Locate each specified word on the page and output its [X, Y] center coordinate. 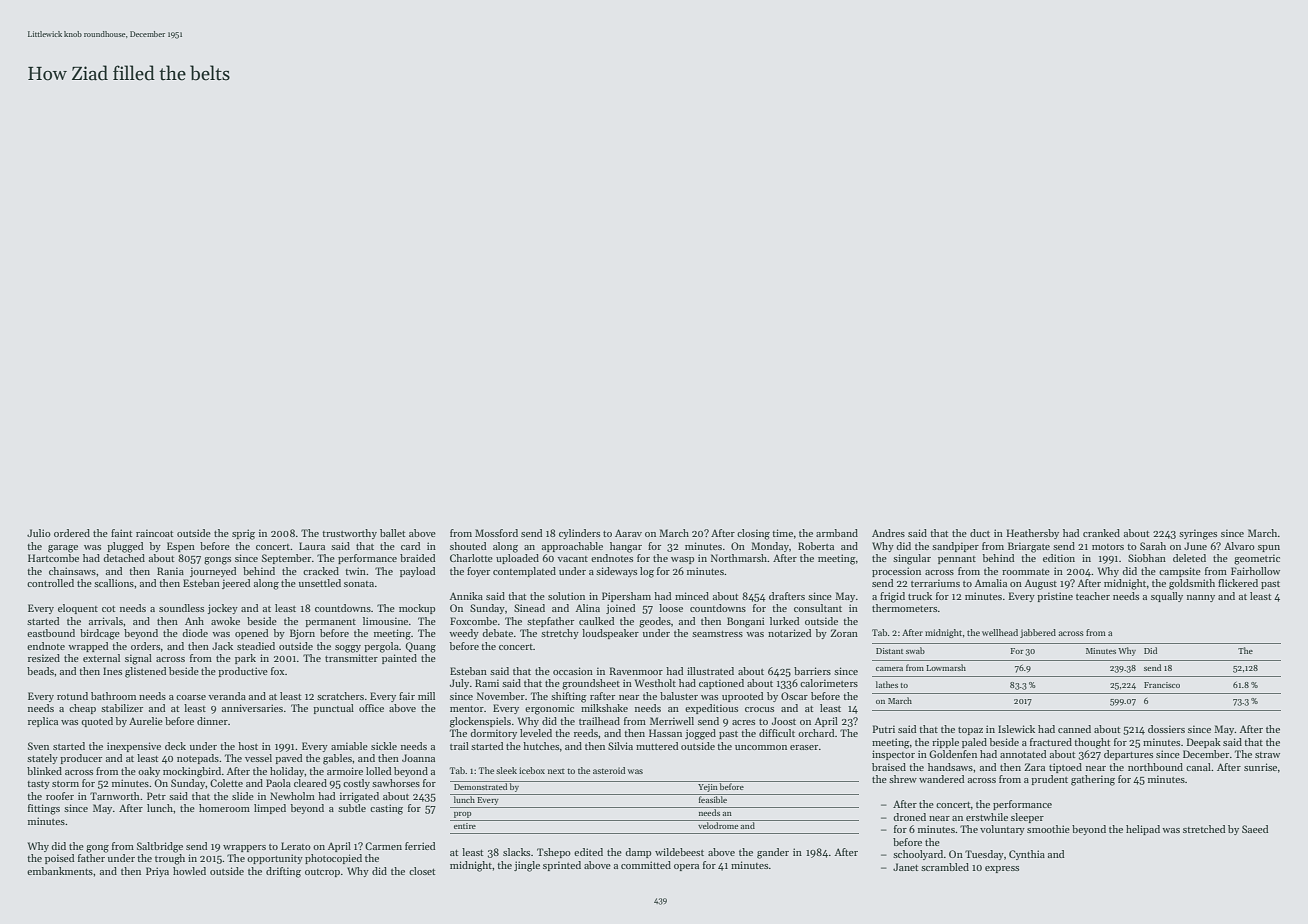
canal [1198, 767]
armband [837, 533]
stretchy [560, 634]
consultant [818, 608]
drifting [283, 872]
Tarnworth [115, 796]
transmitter [351, 658]
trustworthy [349, 534]
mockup [417, 609]
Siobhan [1147, 558]
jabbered [1038, 633]
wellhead [1000, 632]
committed [646, 865]
